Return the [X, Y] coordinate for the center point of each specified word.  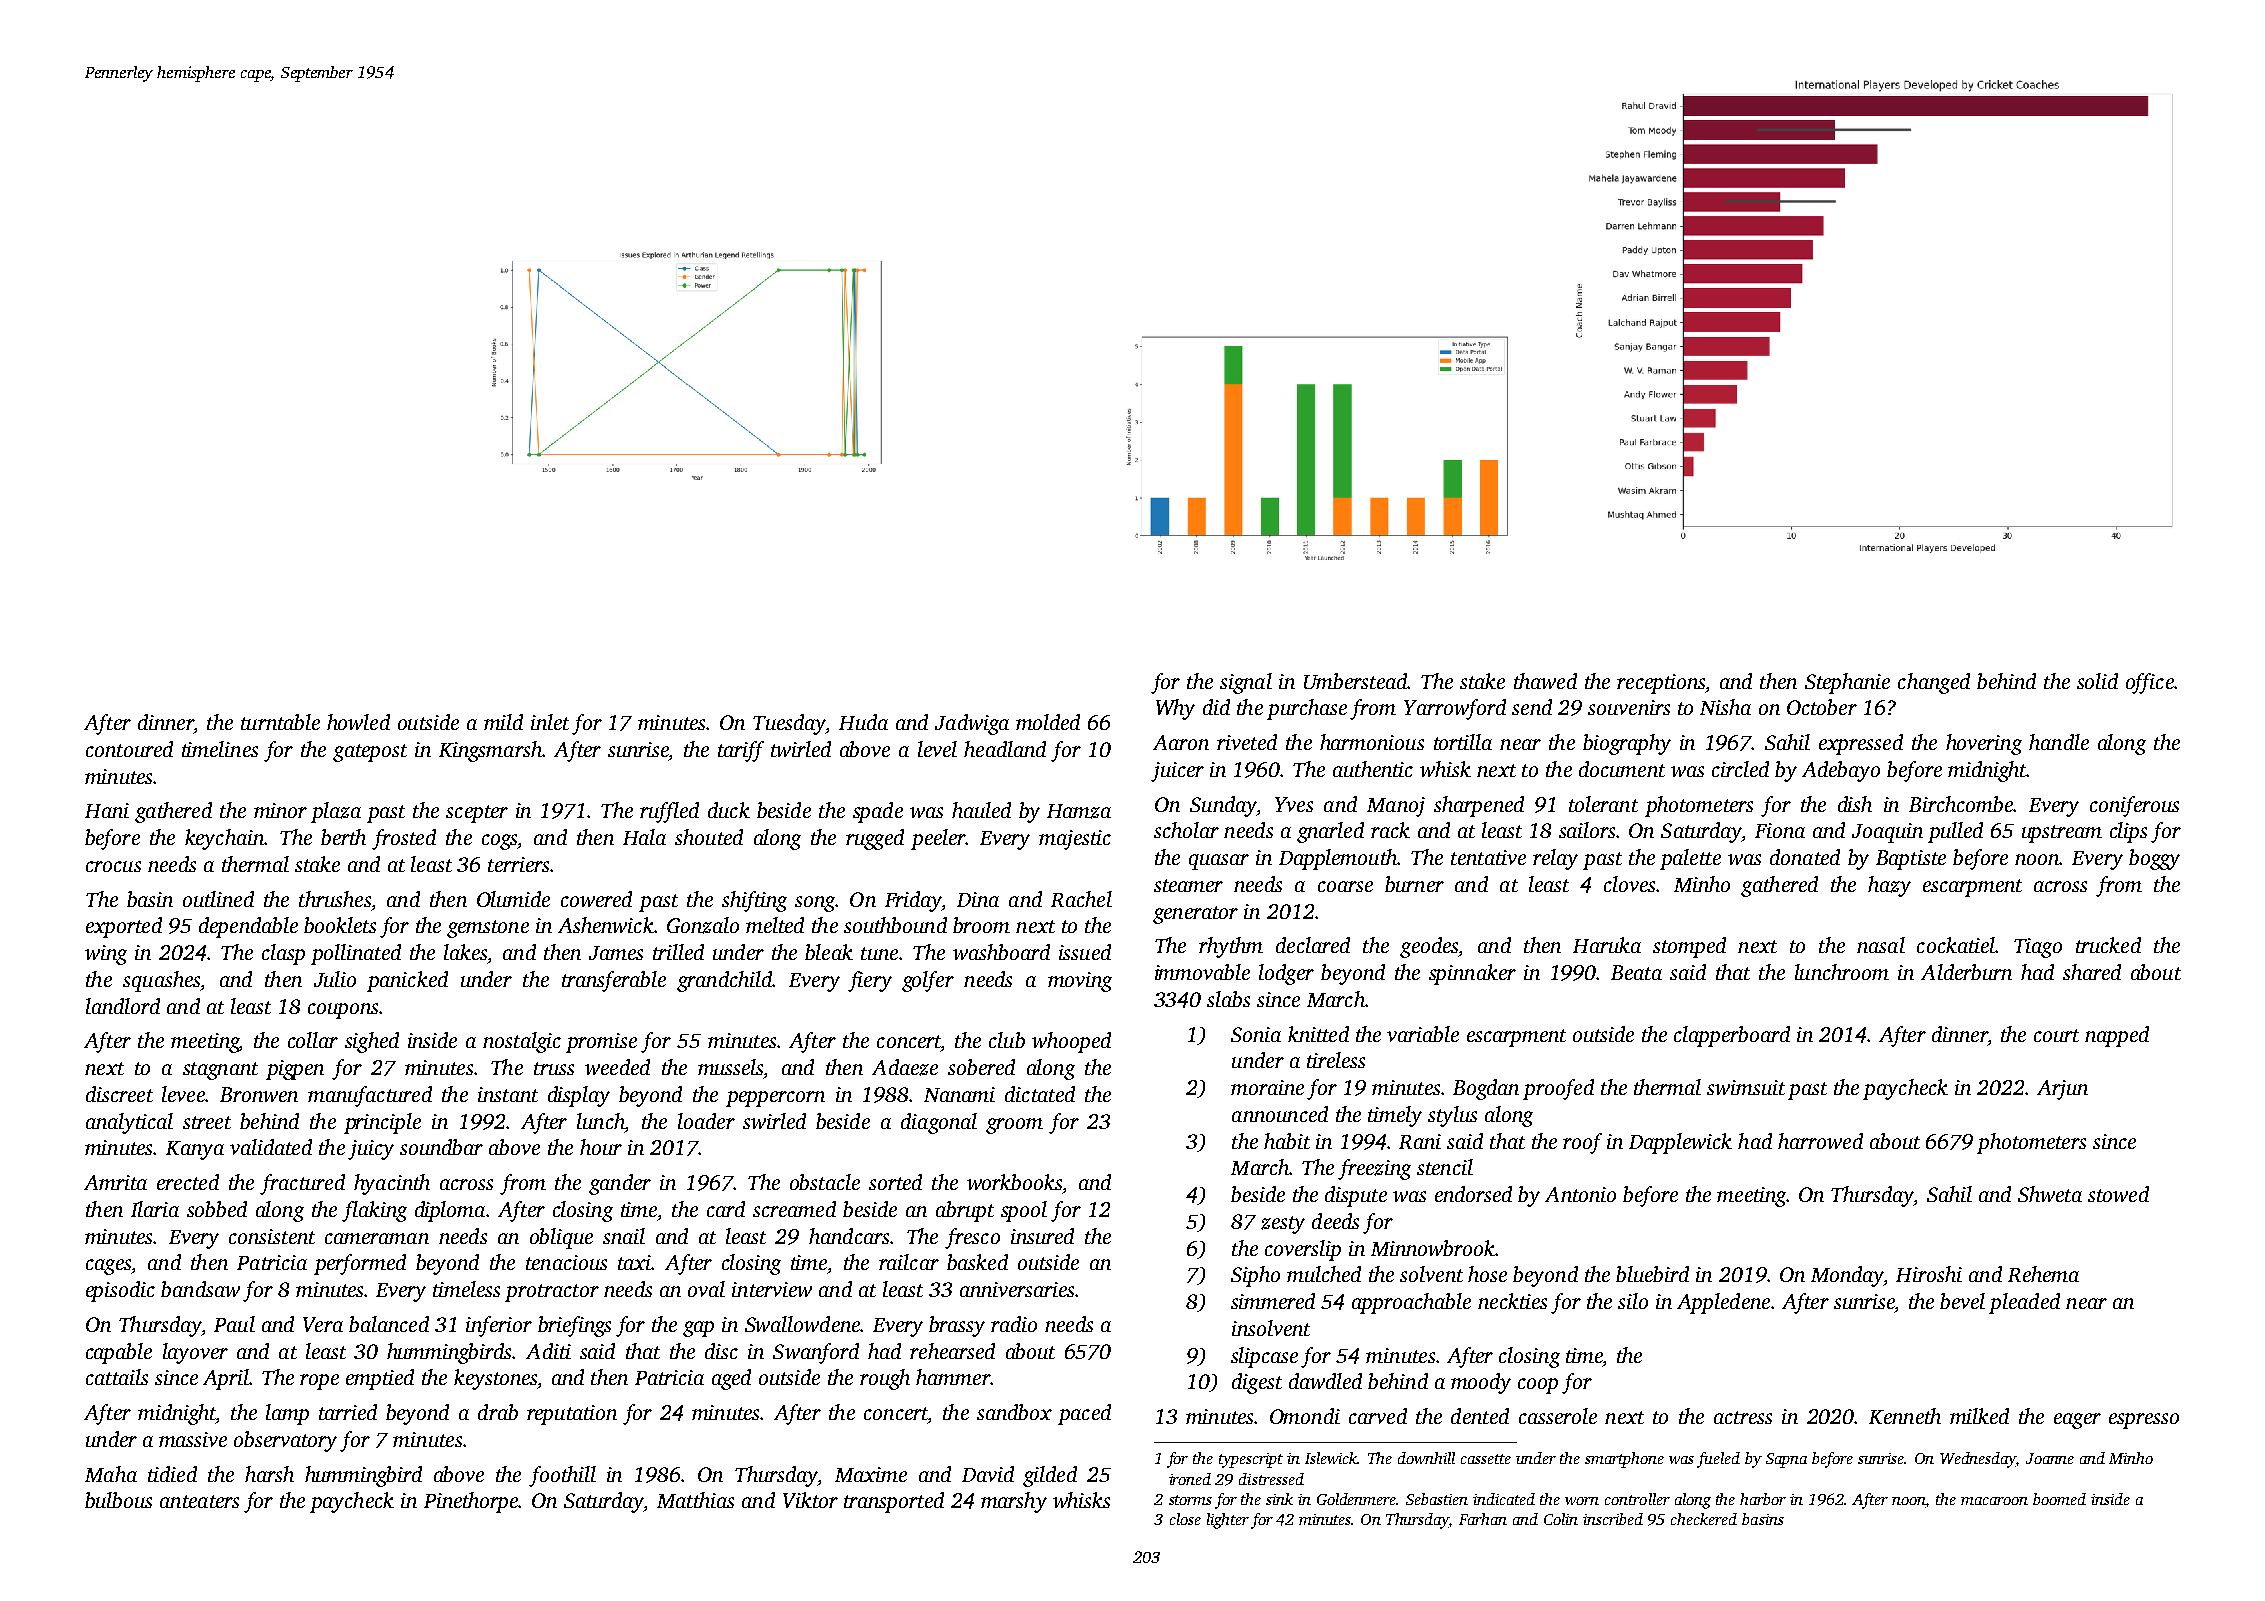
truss [554, 1068]
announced [1280, 1114]
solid [2097, 681]
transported [894, 1502]
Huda [863, 722]
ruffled [669, 812]
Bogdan [1486, 1089]
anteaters [199, 1501]
